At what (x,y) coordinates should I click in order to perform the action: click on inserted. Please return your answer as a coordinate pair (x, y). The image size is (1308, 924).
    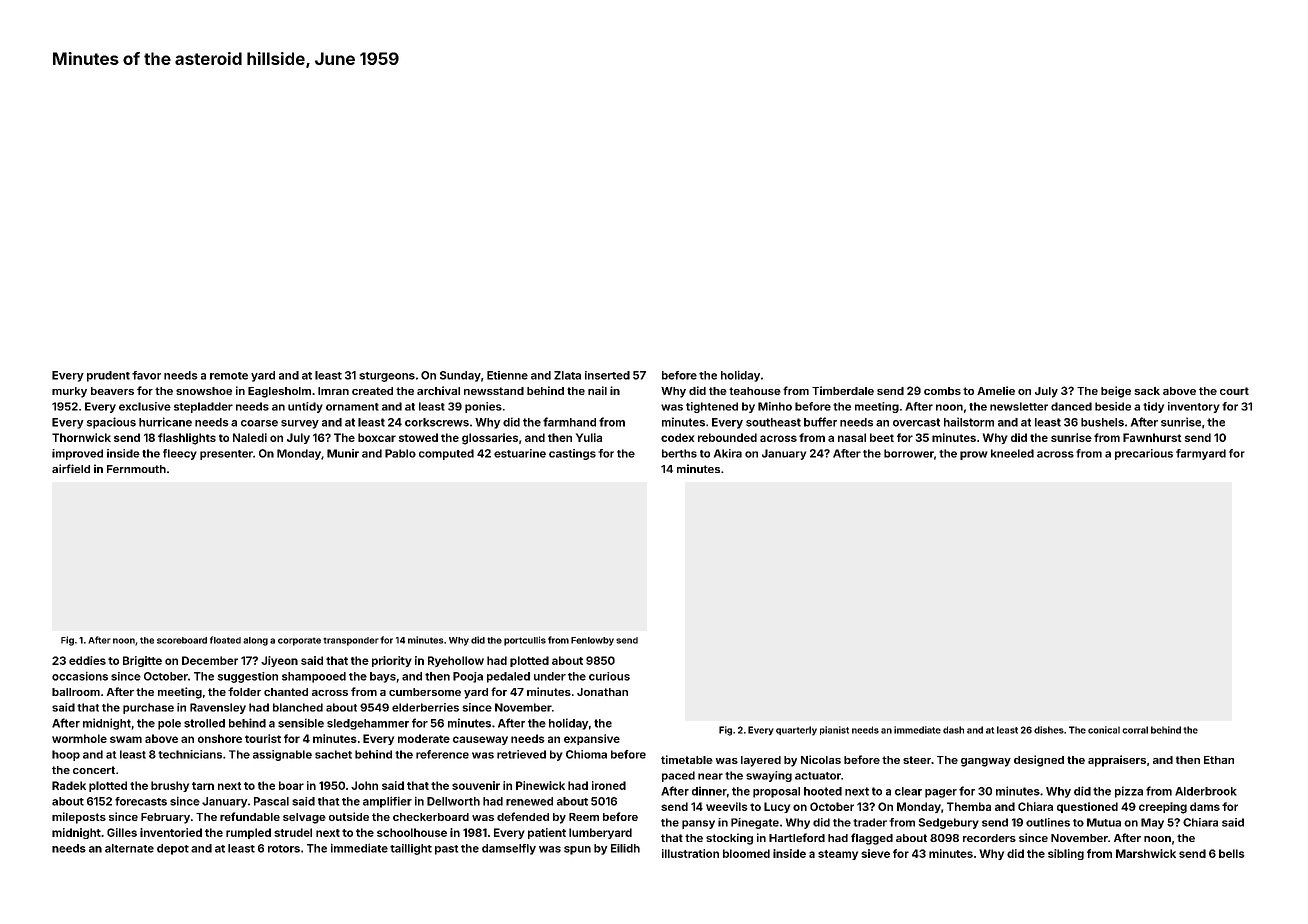
    Looking at the image, I should click on (607, 375).
